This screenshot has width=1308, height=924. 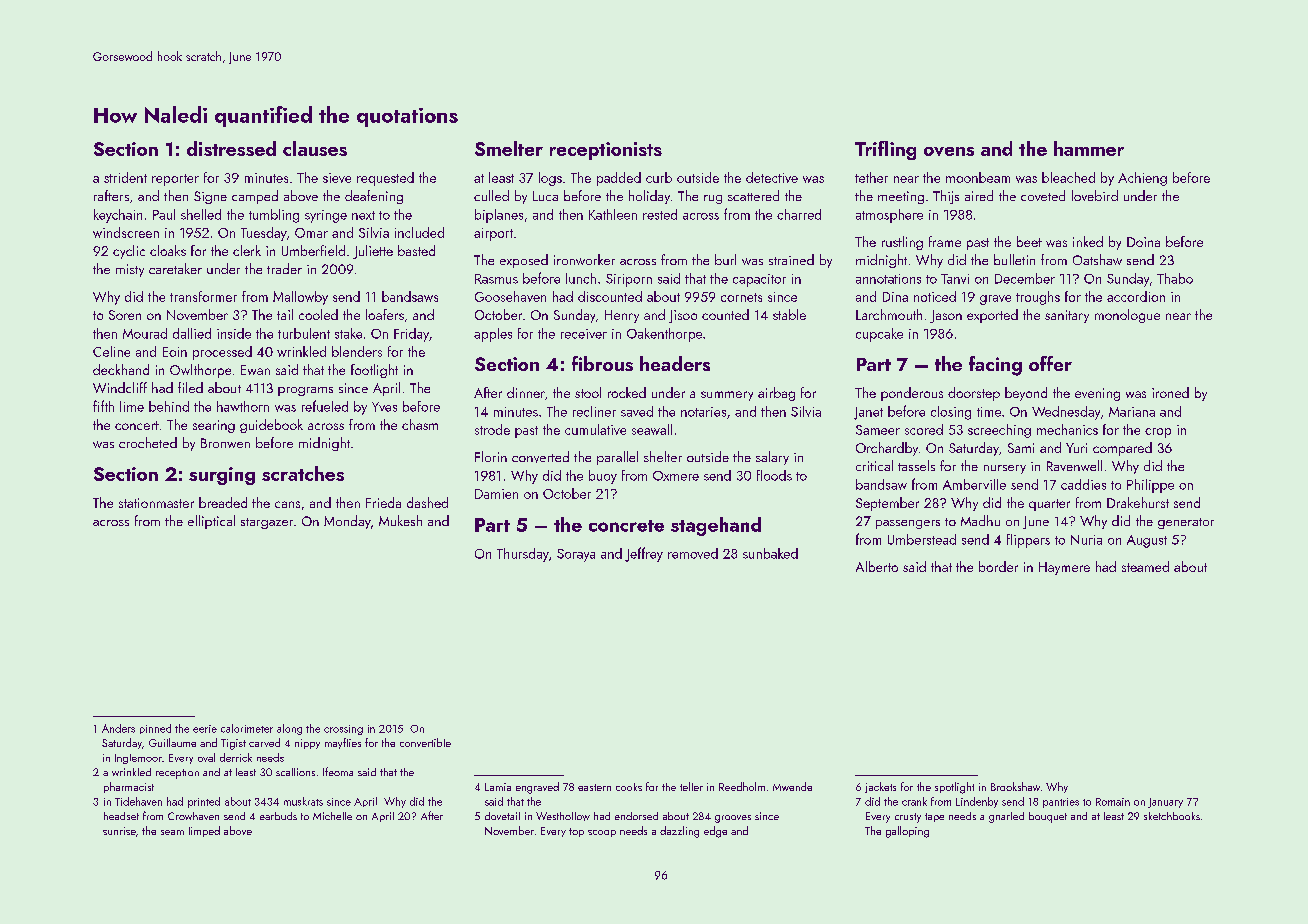 What do you see at coordinates (637, 411) in the screenshot?
I see `saved` at bounding box center [637, 411].
